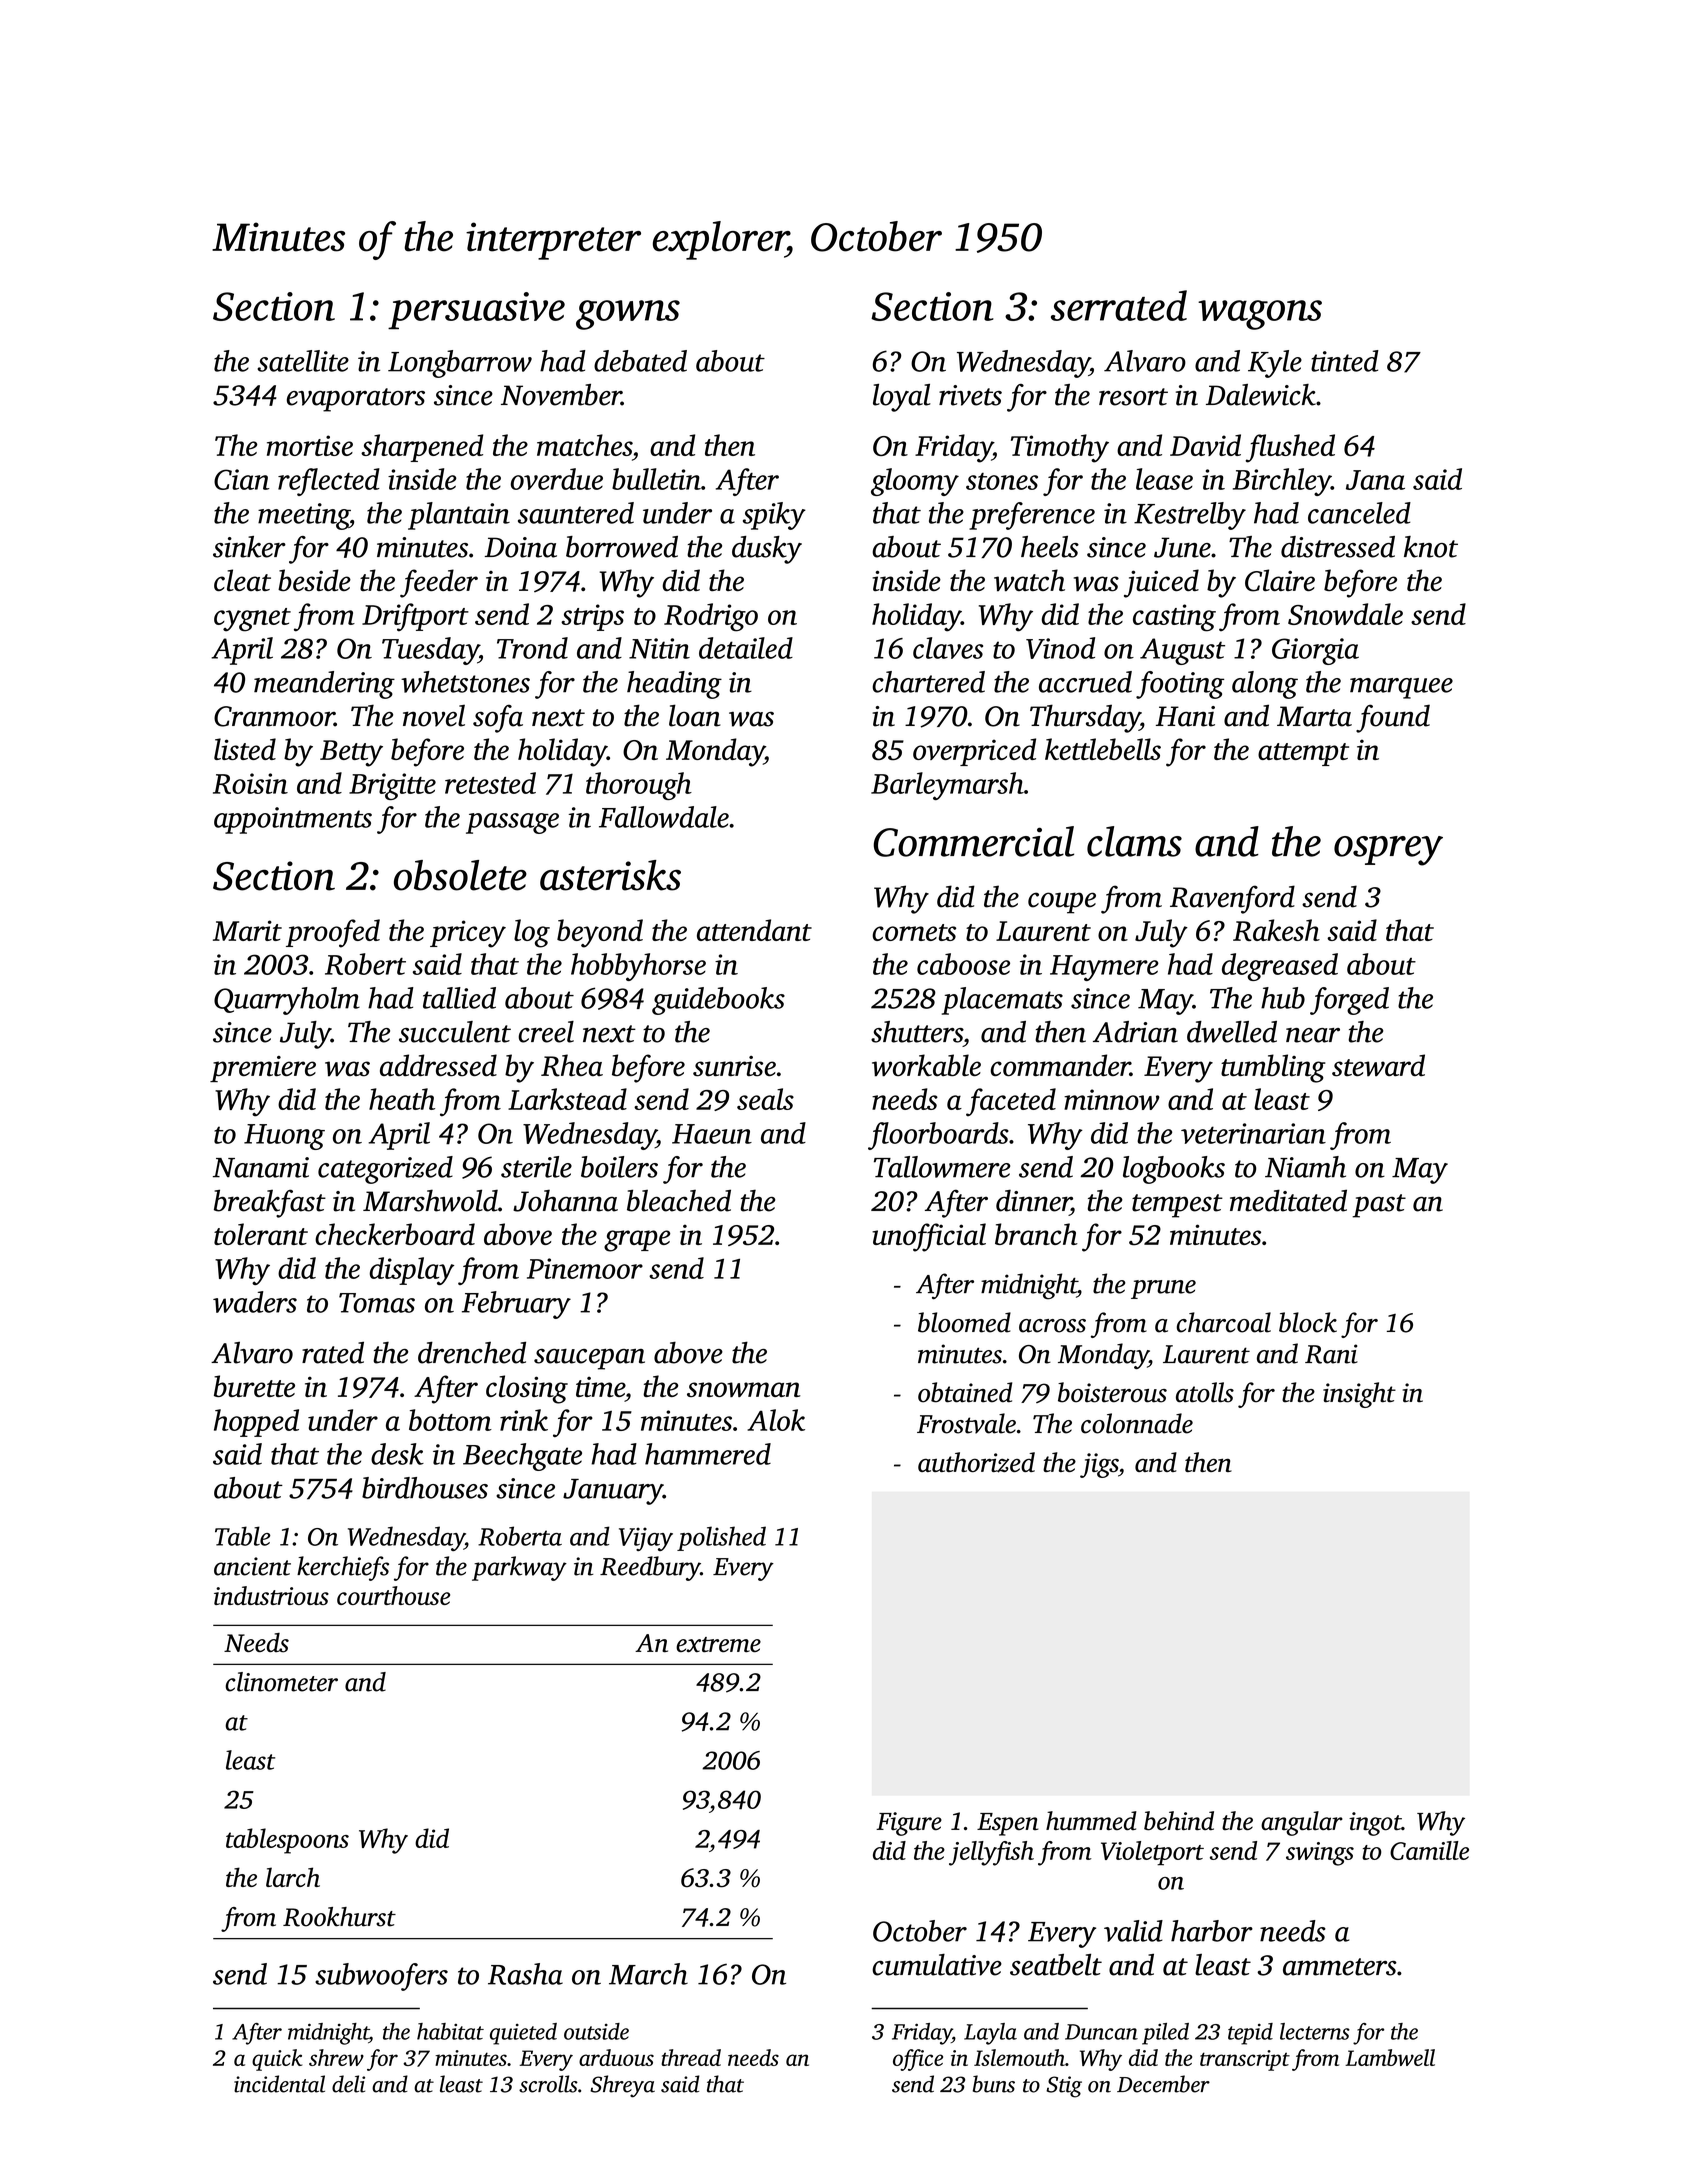 Image resolution: width=1683 pixels, height=2178 pixels. Describe the element at coordinates (970, 395) in the screenshot. I see `rivets` at that location.
